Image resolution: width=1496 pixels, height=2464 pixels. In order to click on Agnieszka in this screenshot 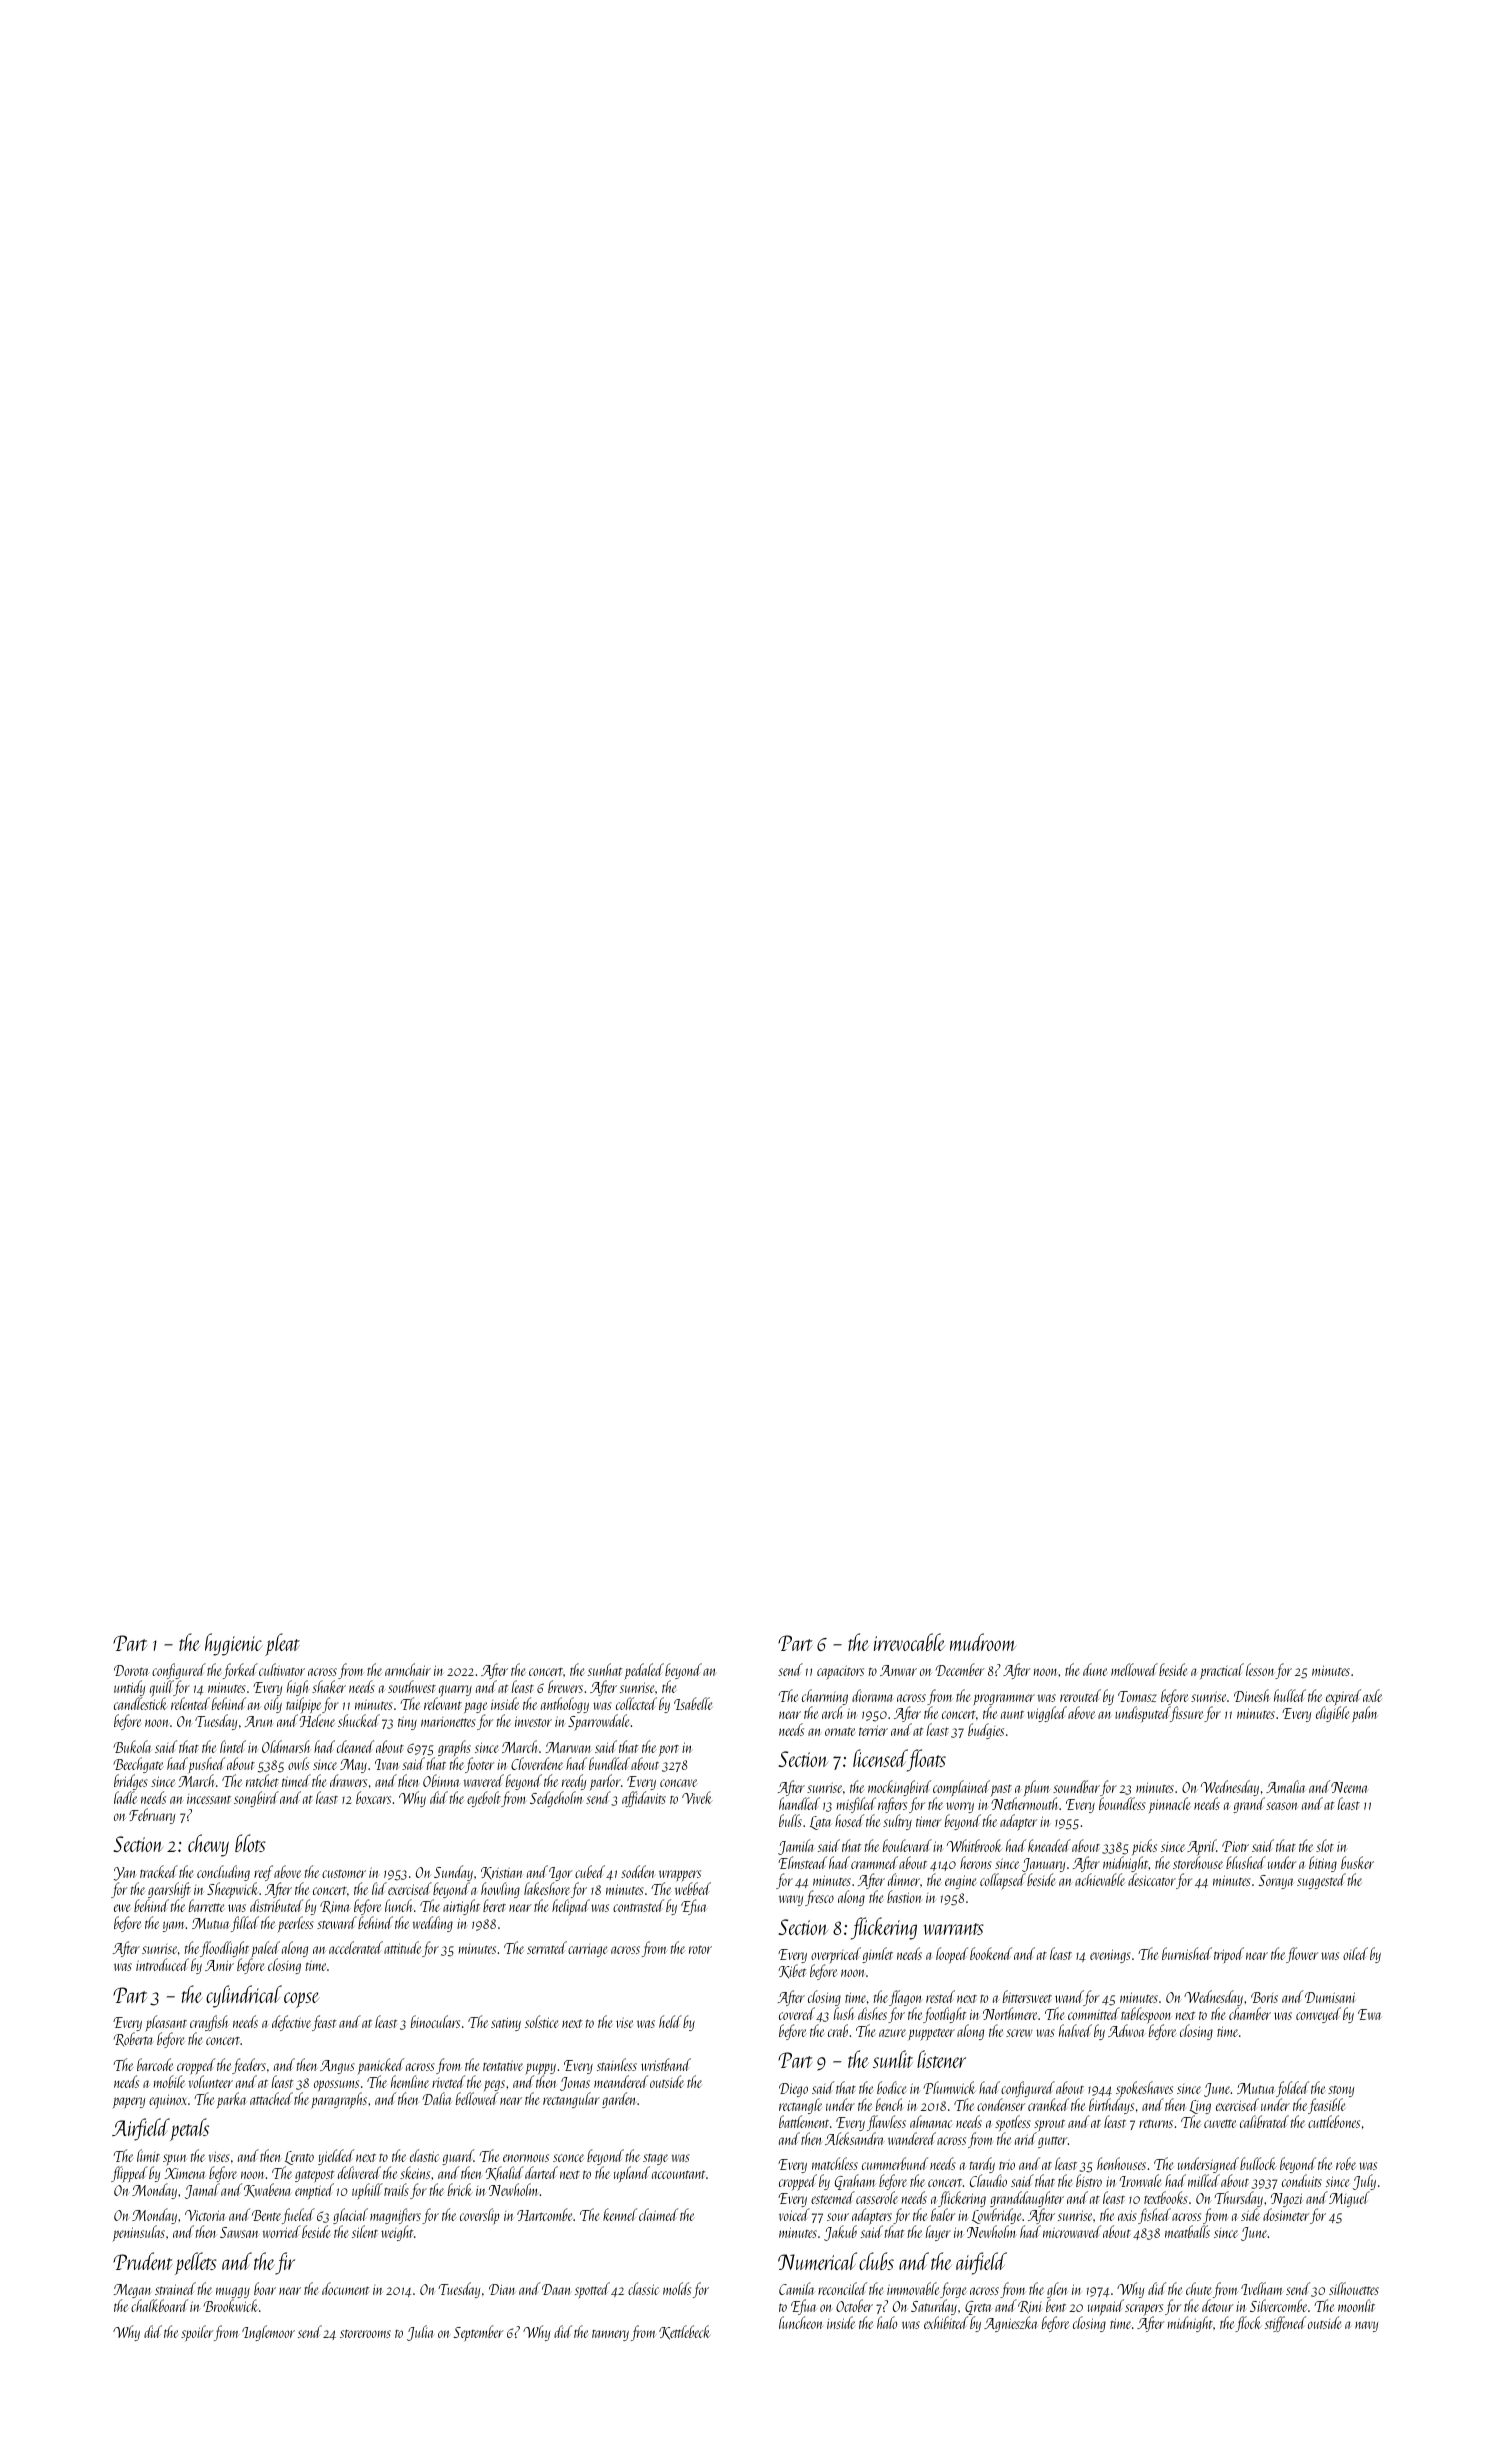, I will do `click(1011, 2324)`.
